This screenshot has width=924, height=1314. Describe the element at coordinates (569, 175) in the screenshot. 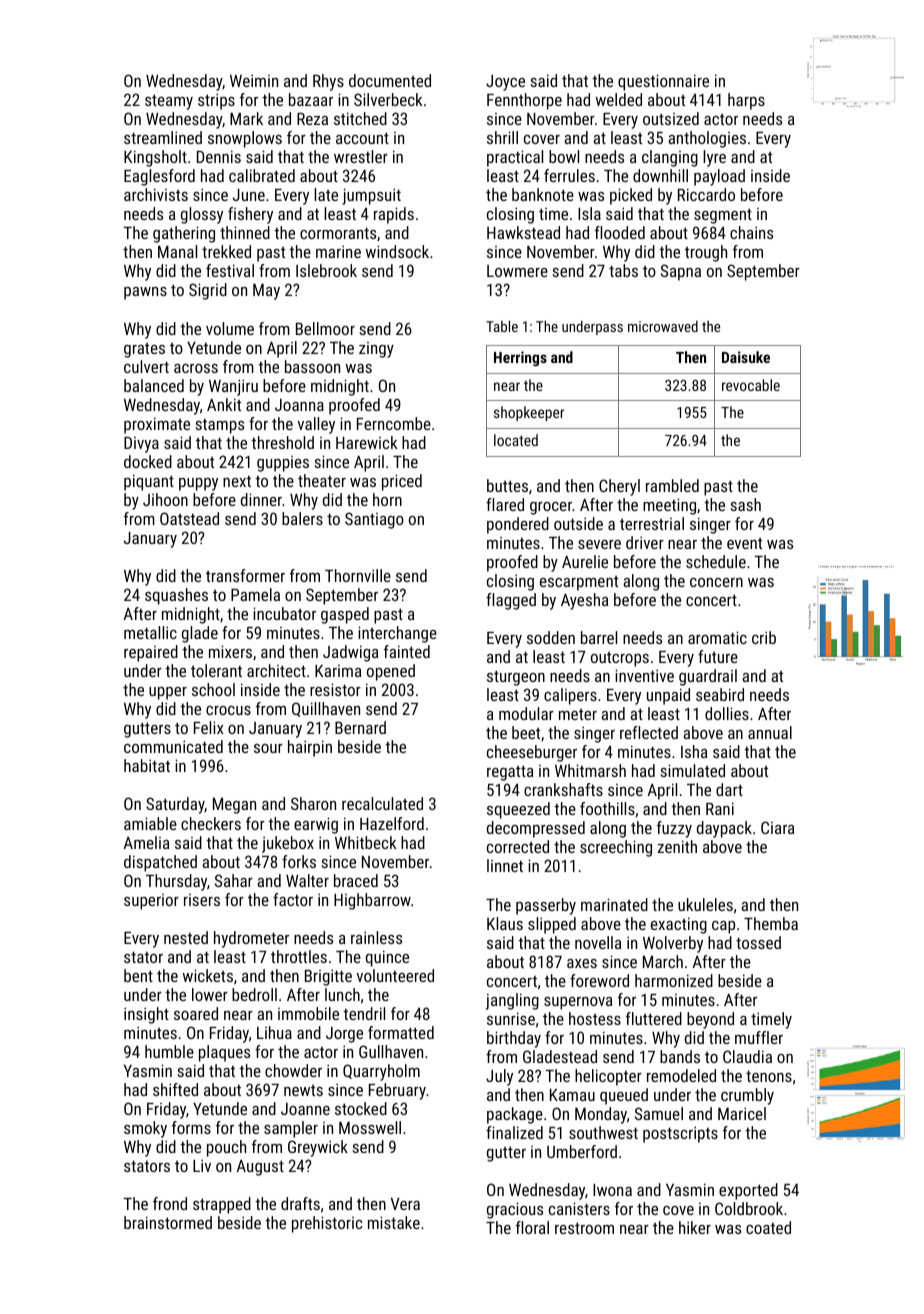

I see `ferrules` at that location.
